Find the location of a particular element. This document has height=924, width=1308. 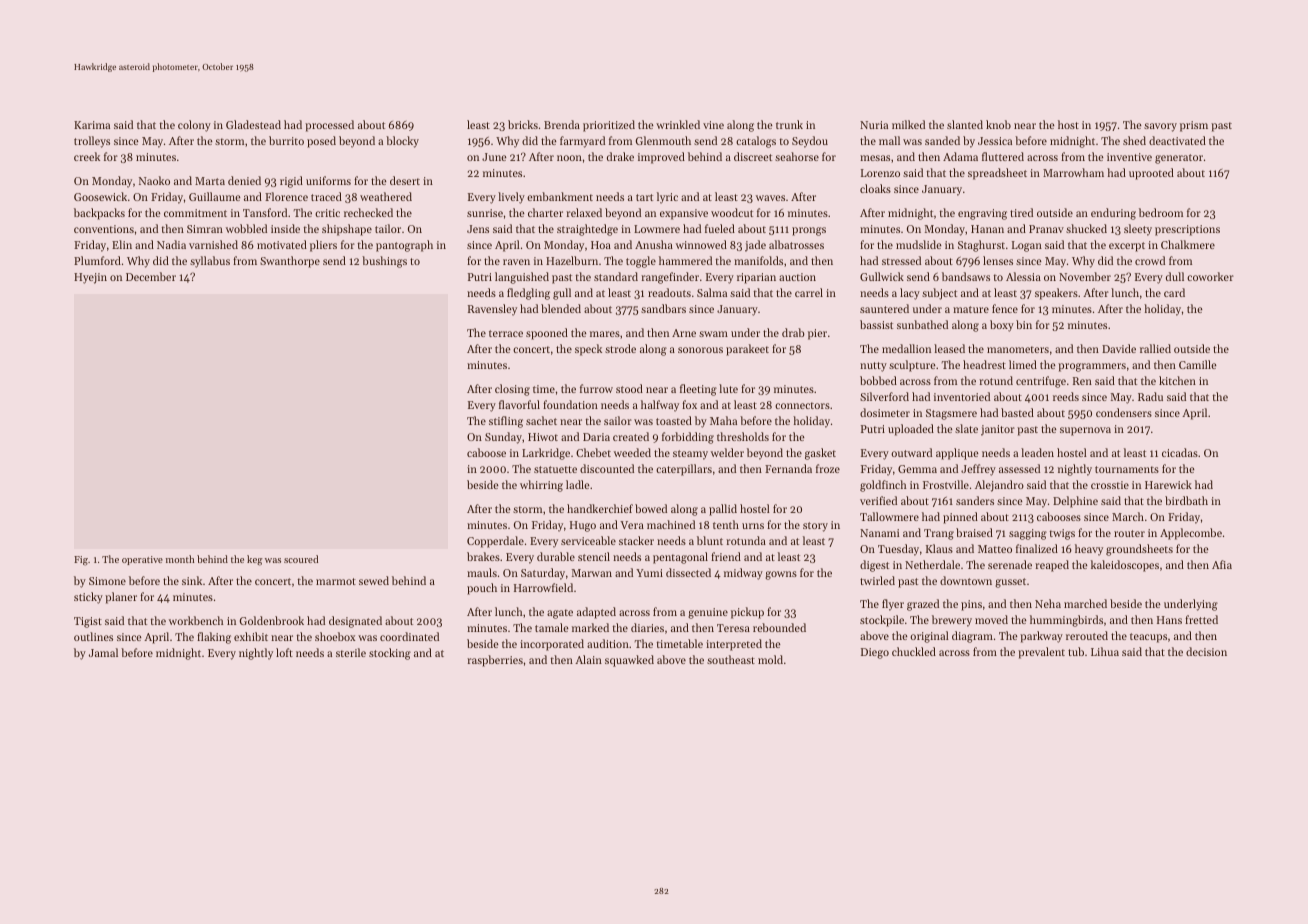

Jamal is located at coordinates (103, 652).
